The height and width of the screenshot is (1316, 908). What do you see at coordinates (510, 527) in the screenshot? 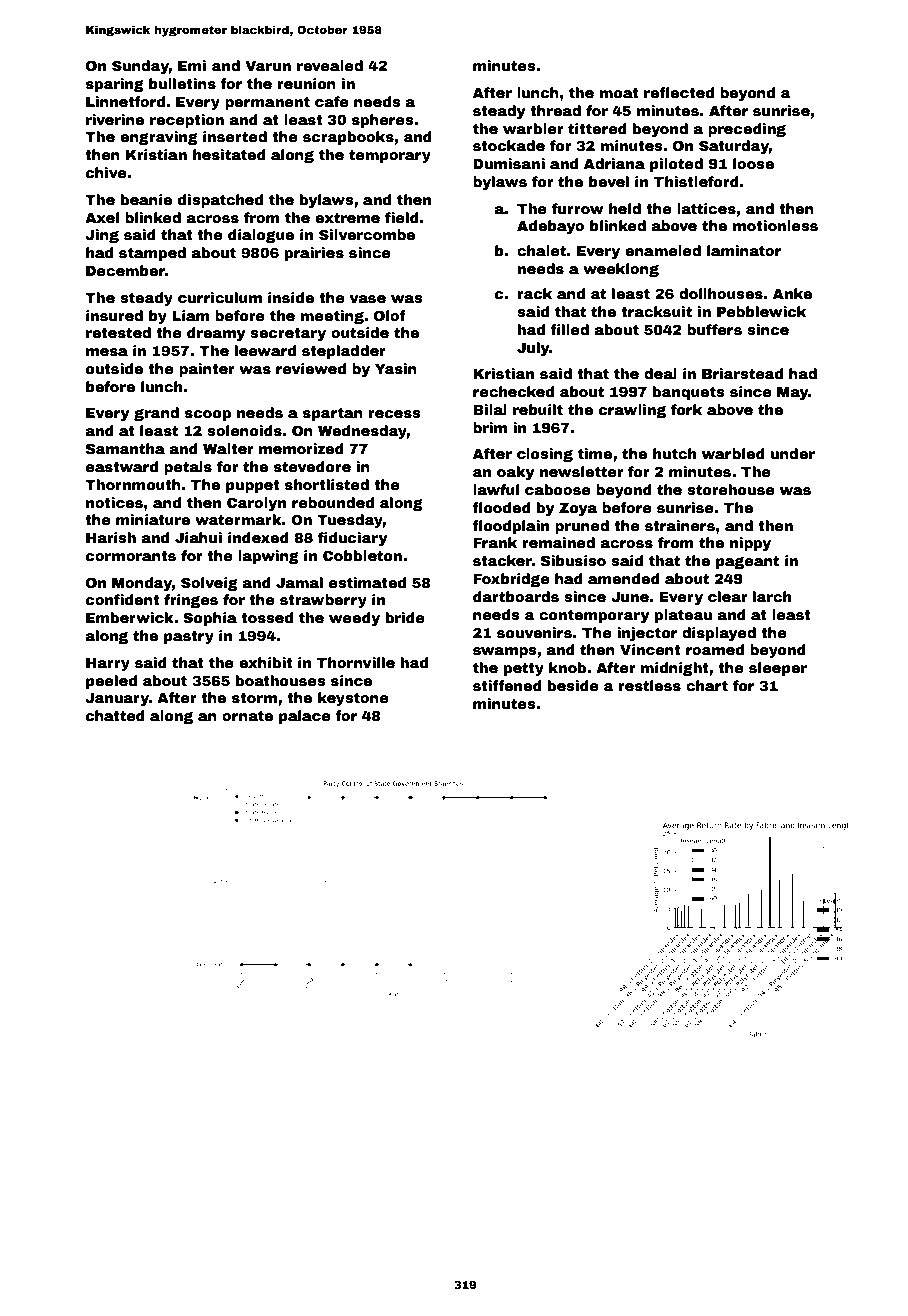
I see `floodplain` at bounding box center [510, 527].
